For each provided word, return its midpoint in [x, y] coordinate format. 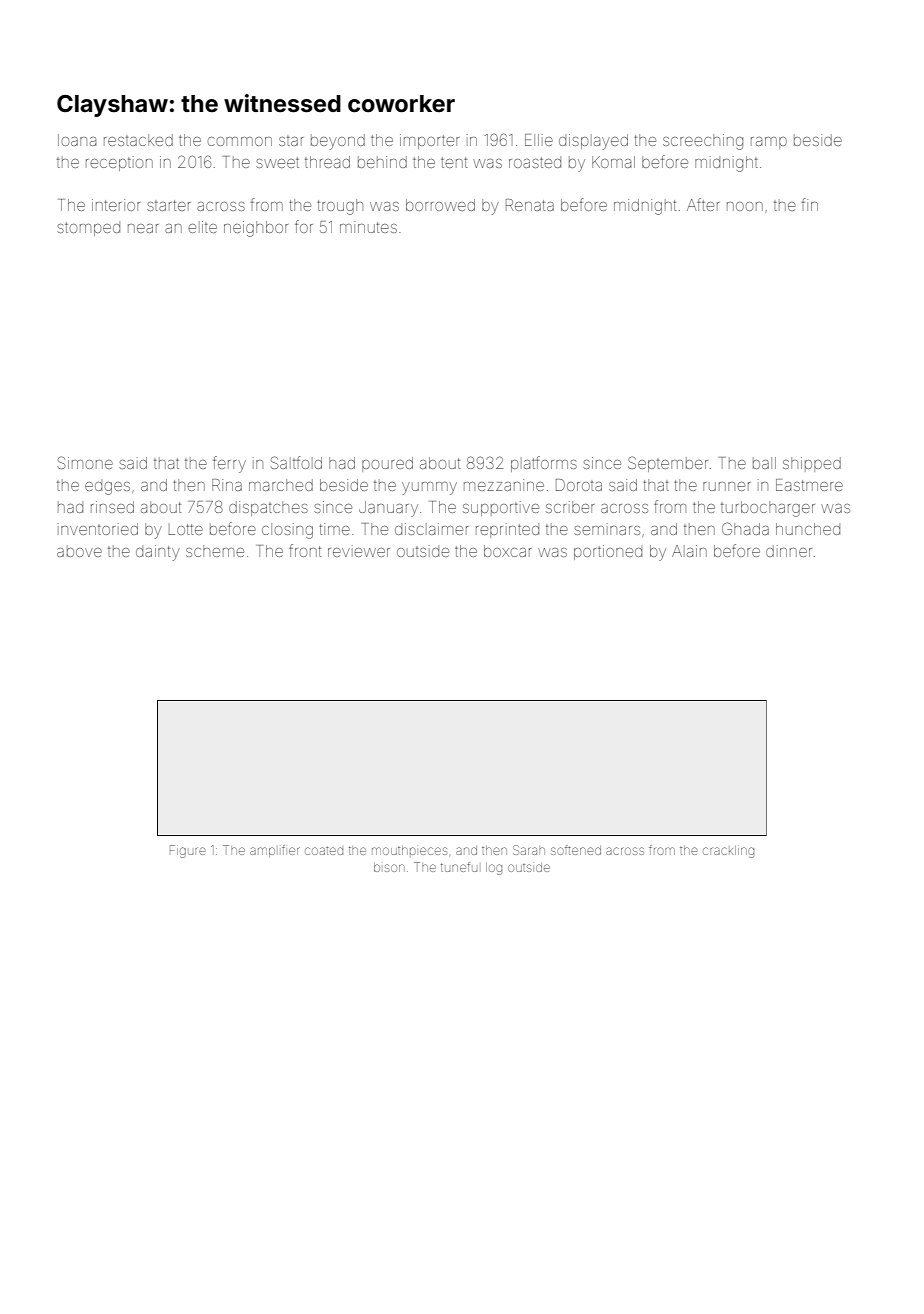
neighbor [256, 229]
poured [387, 464]
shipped [812, 464]
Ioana [77, 140]
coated [324, 850]
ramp [769, 143]
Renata [530, 205]
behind [382, 162]
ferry [229, 464]
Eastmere [809, 485]
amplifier [275, 851]
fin [809, 204]
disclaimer [432, 529]
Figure [188, 851]
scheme [215, 551]
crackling [728, 851]
